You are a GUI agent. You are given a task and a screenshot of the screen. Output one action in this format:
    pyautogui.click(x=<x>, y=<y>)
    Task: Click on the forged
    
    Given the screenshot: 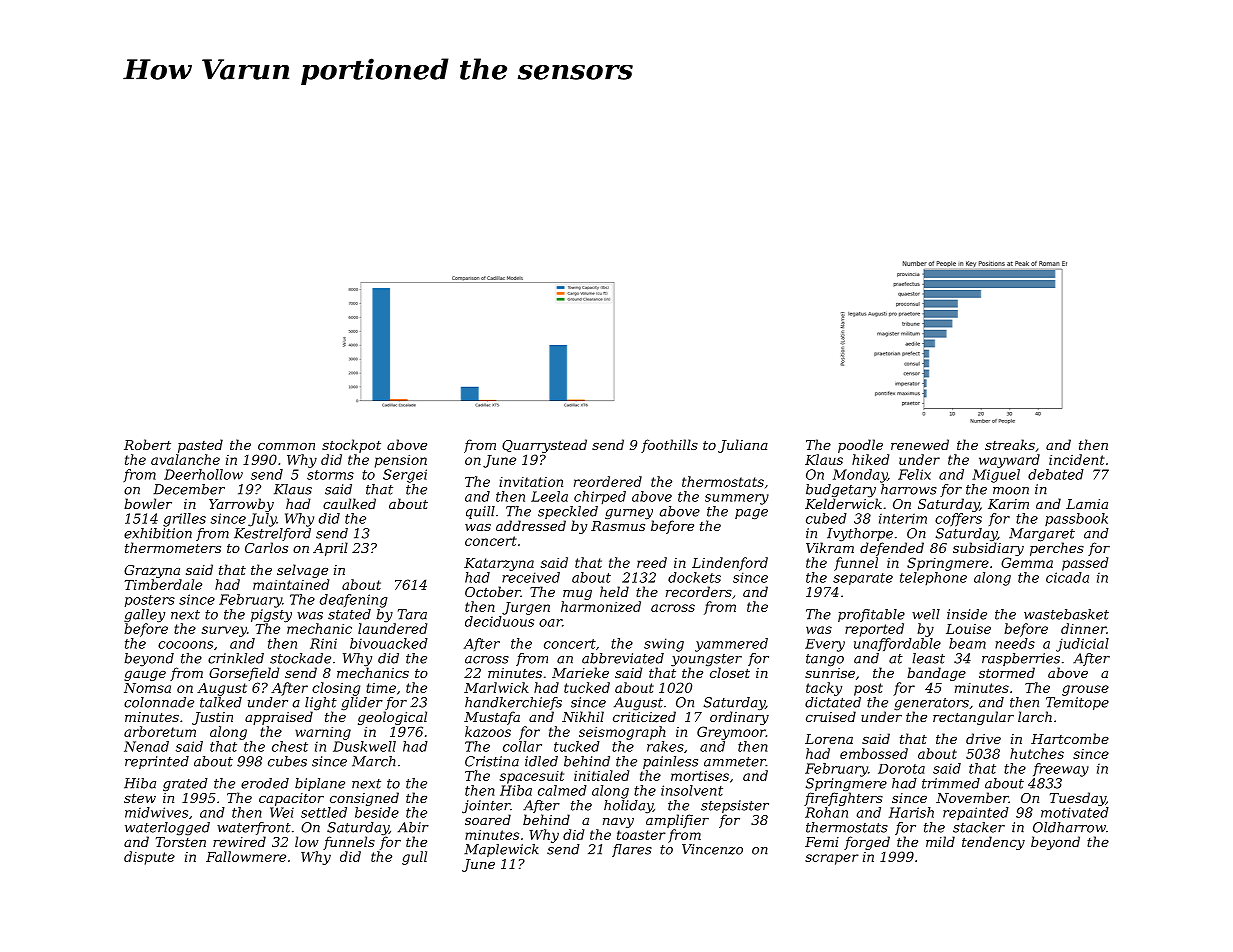 What is the action you would take?
    pyautogui.click(x=867, y=843)
